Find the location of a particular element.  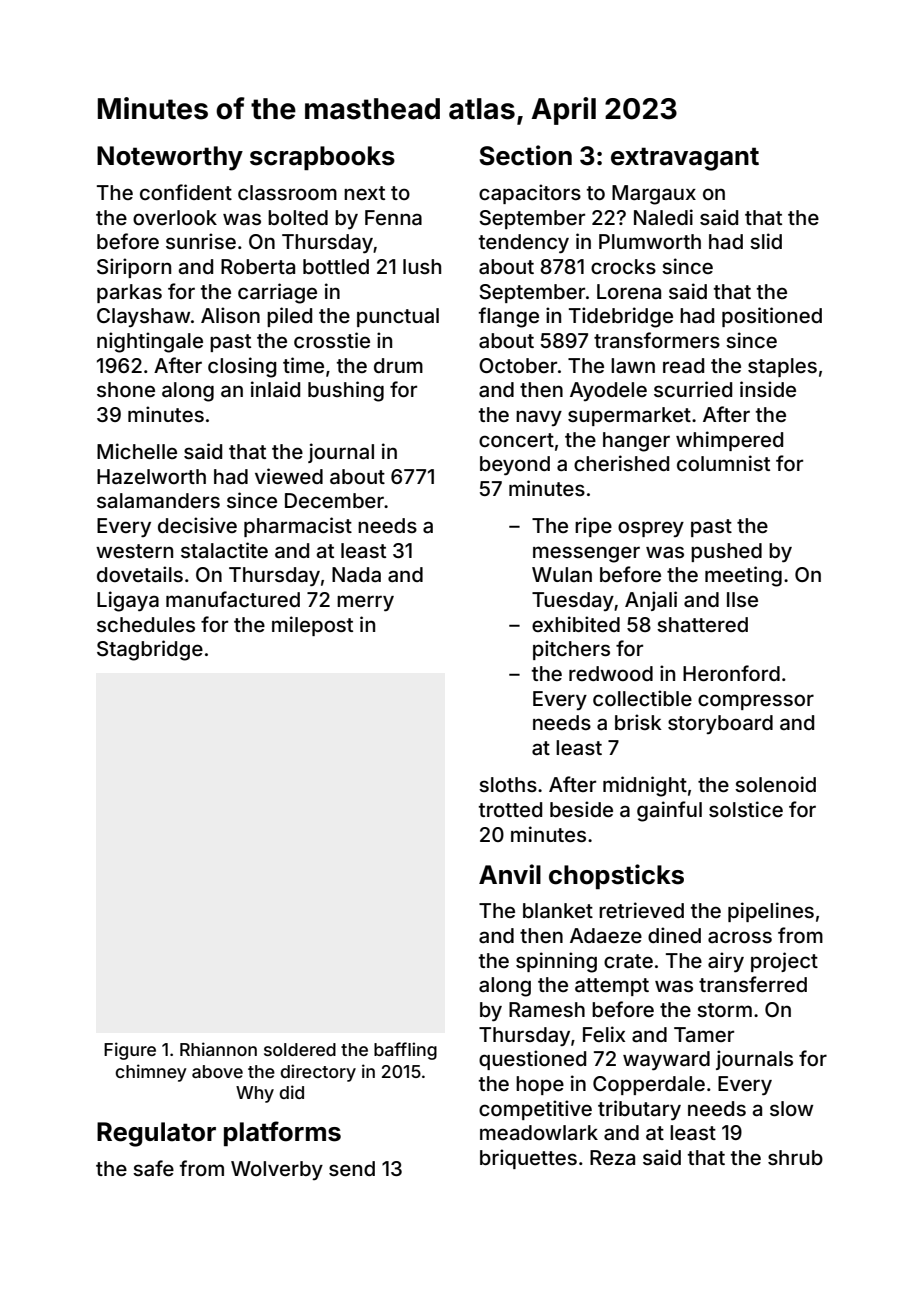

Wulan is located at coordinates (562, 574).
